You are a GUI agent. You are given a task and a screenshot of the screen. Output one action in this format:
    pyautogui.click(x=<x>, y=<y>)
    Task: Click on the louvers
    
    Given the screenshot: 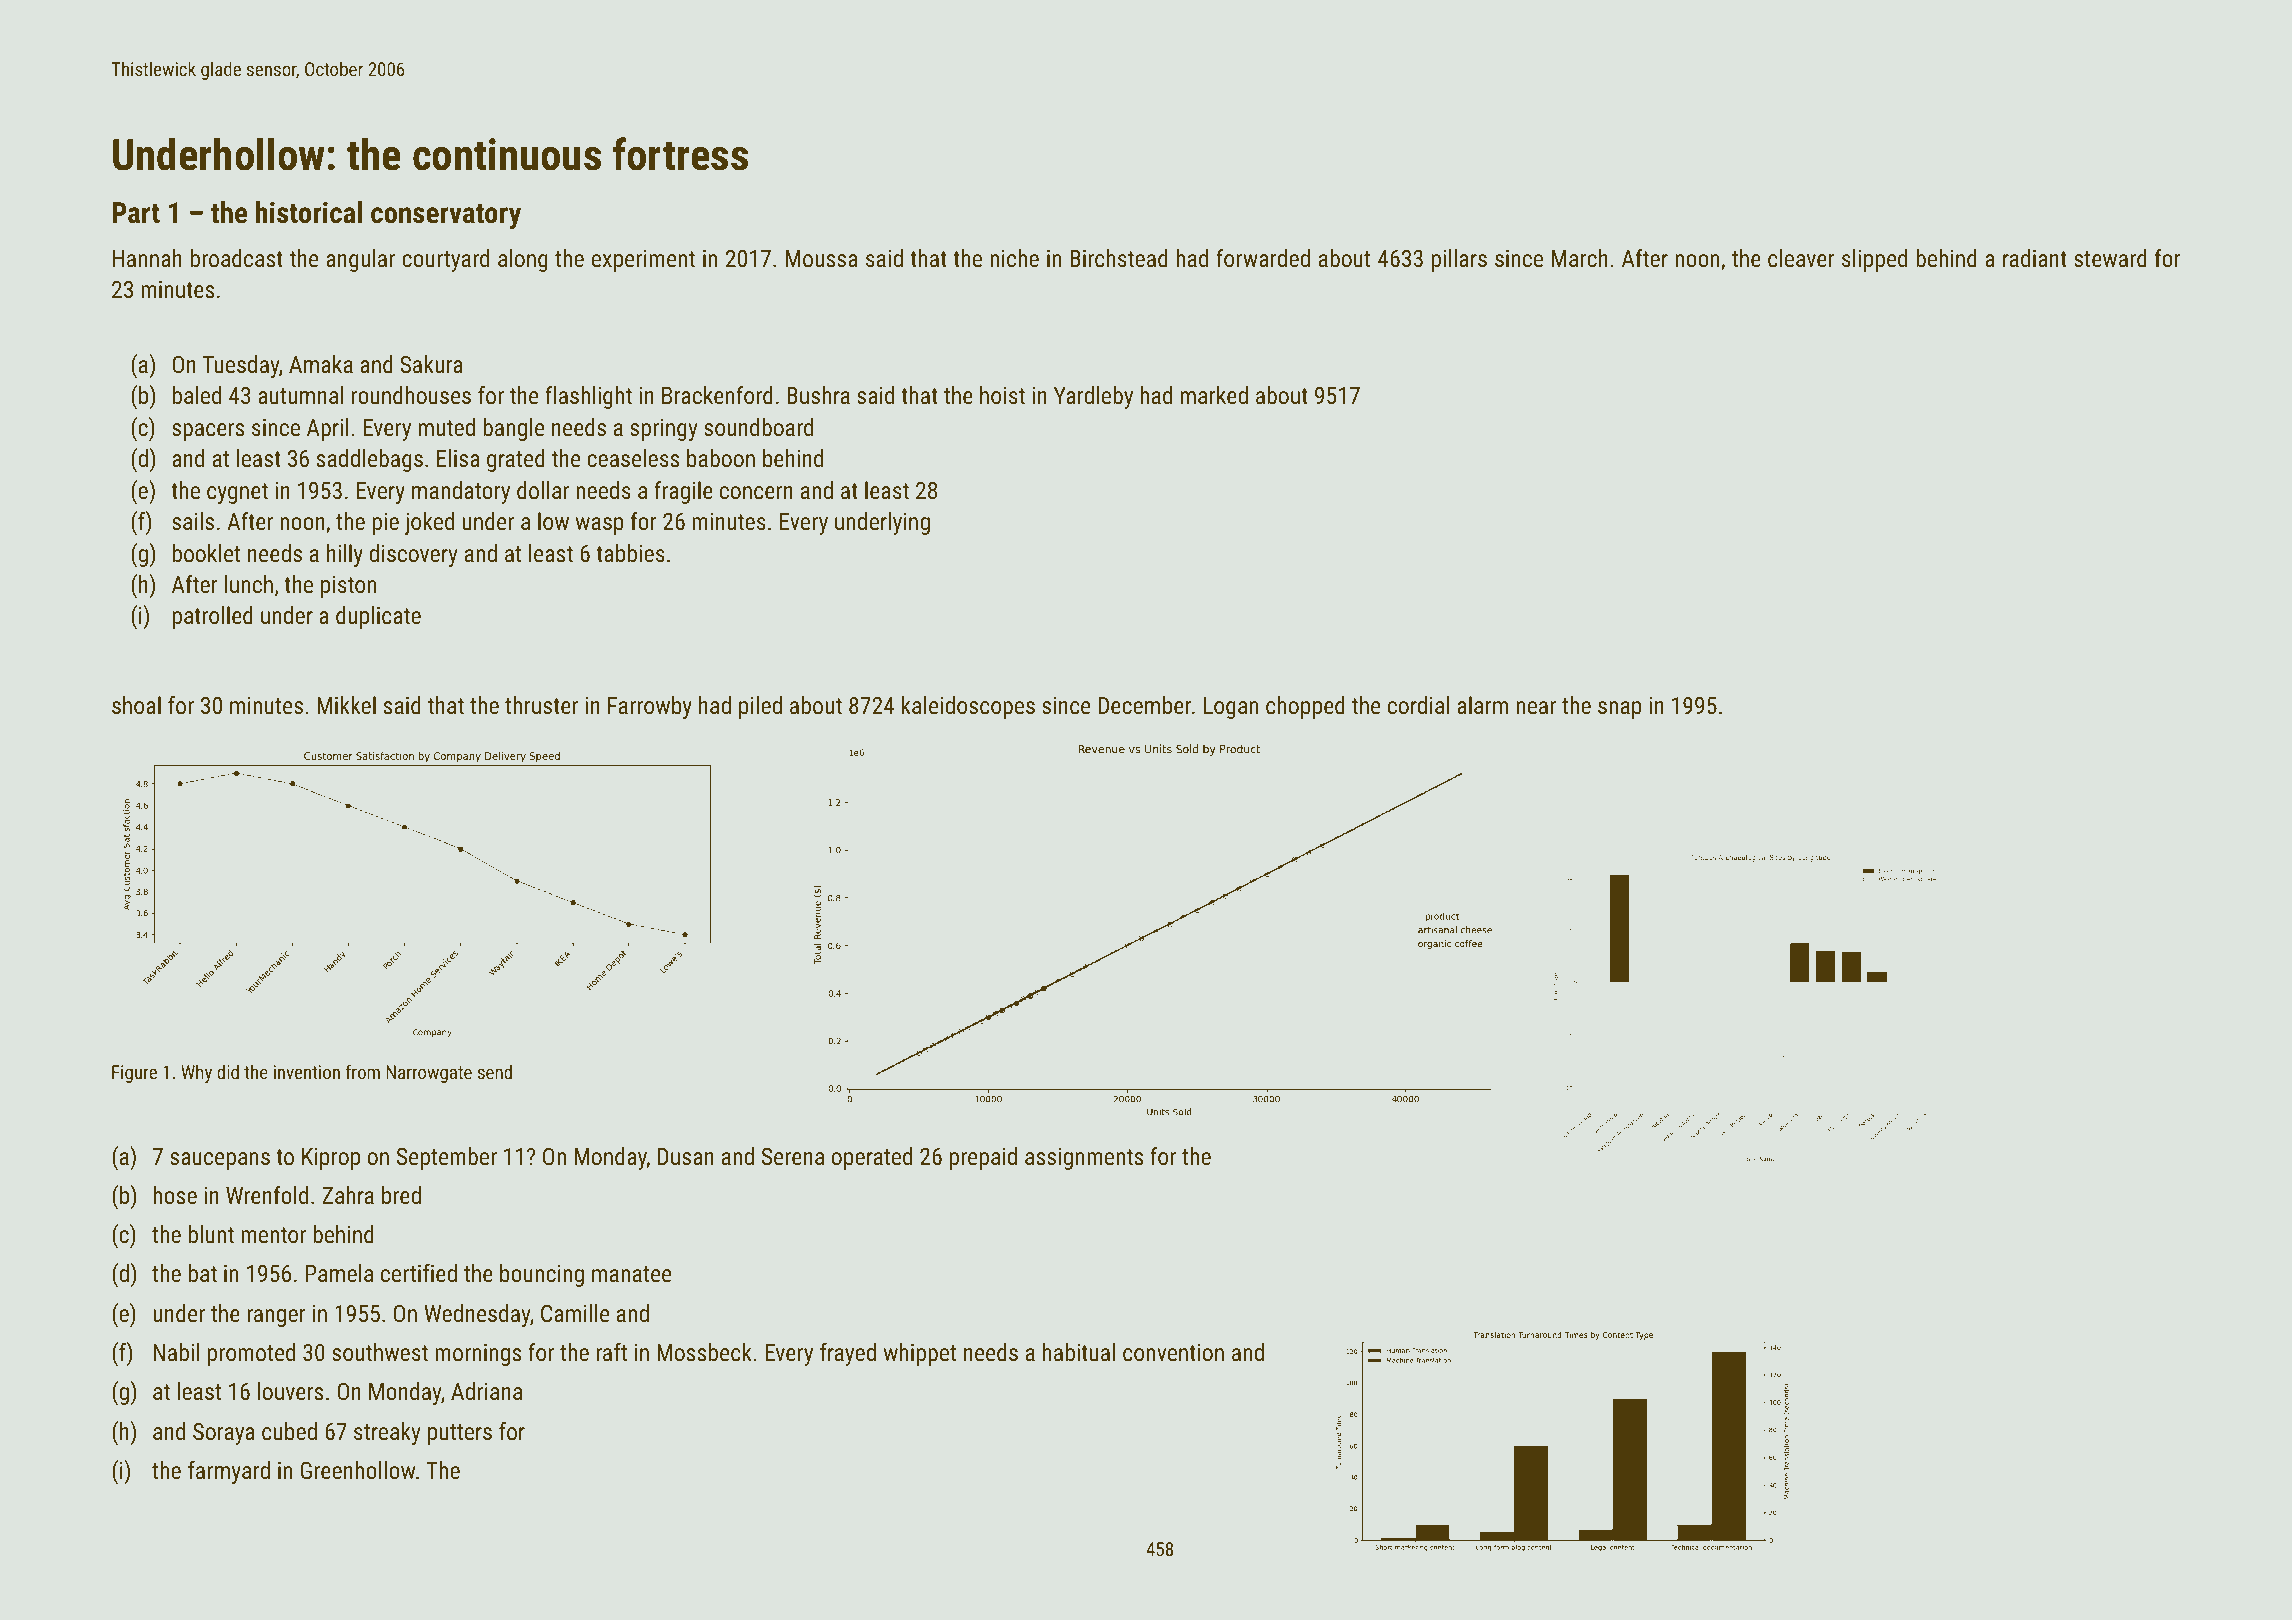 What is the action you would take?
    pyautogui.click(x=290, y=1391)
